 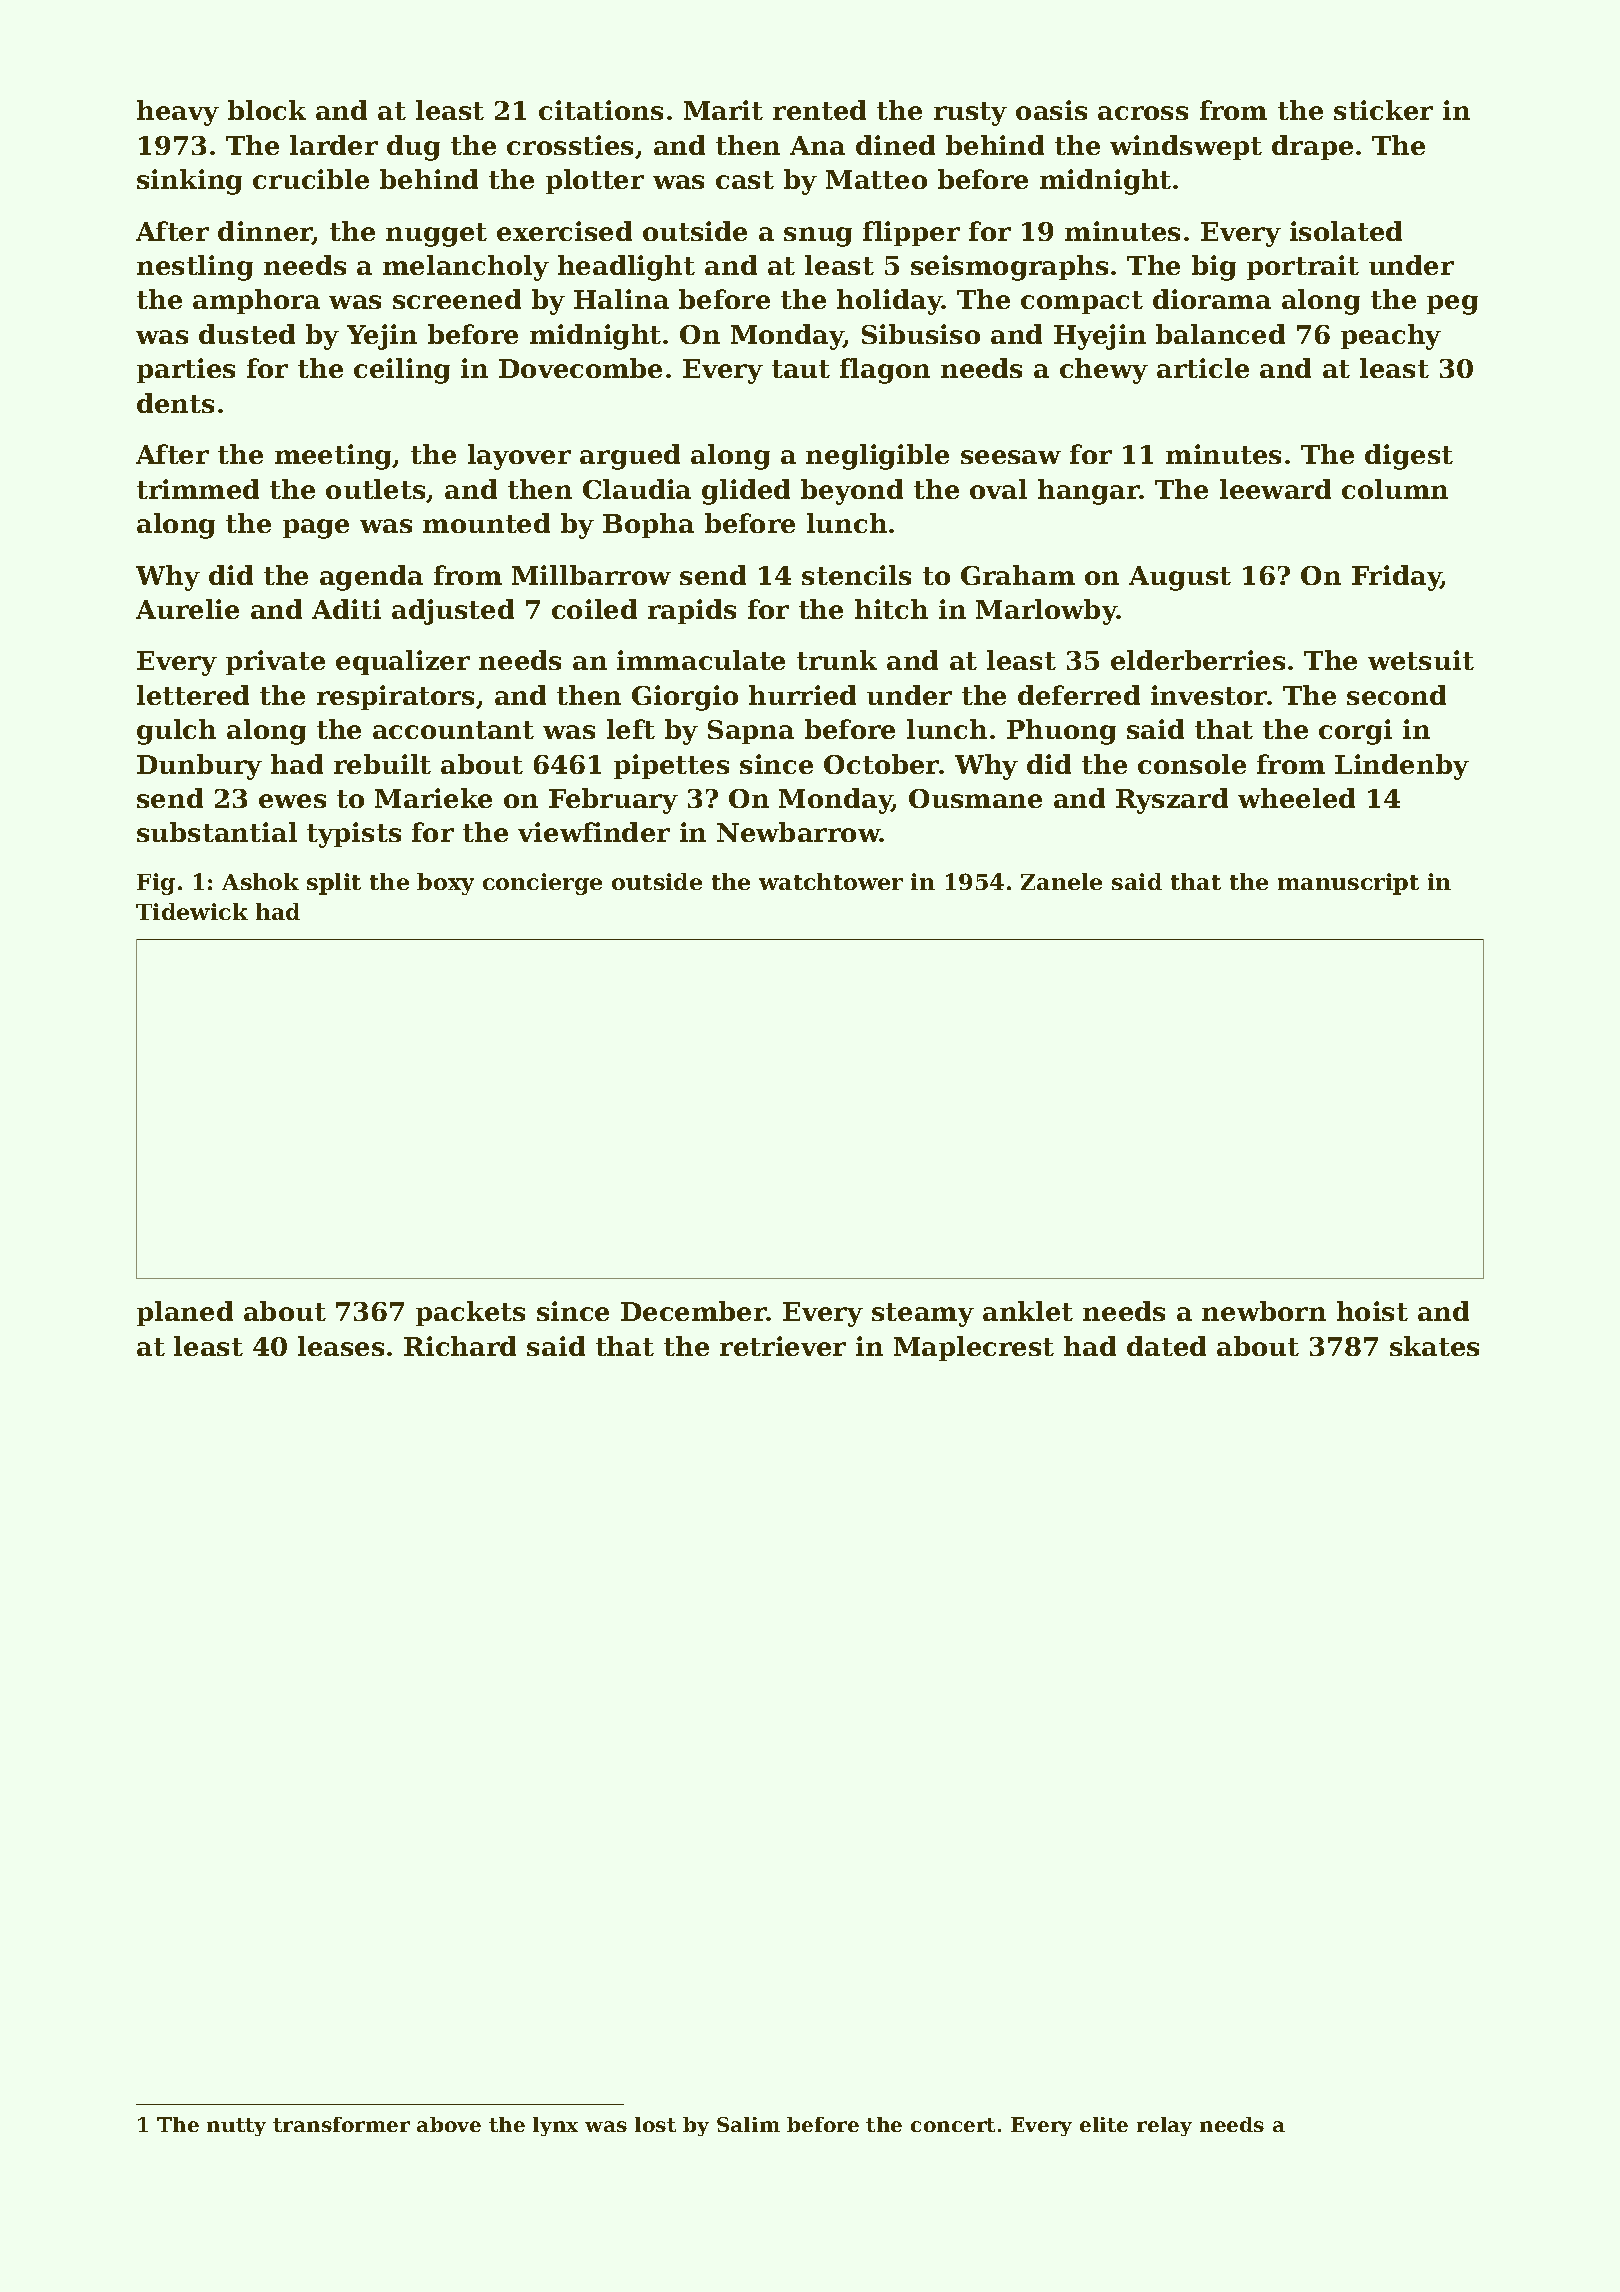 What do you see at coordinates (881, 764) in the screenshot?
I see `October` at bounding box center [881, 764].
